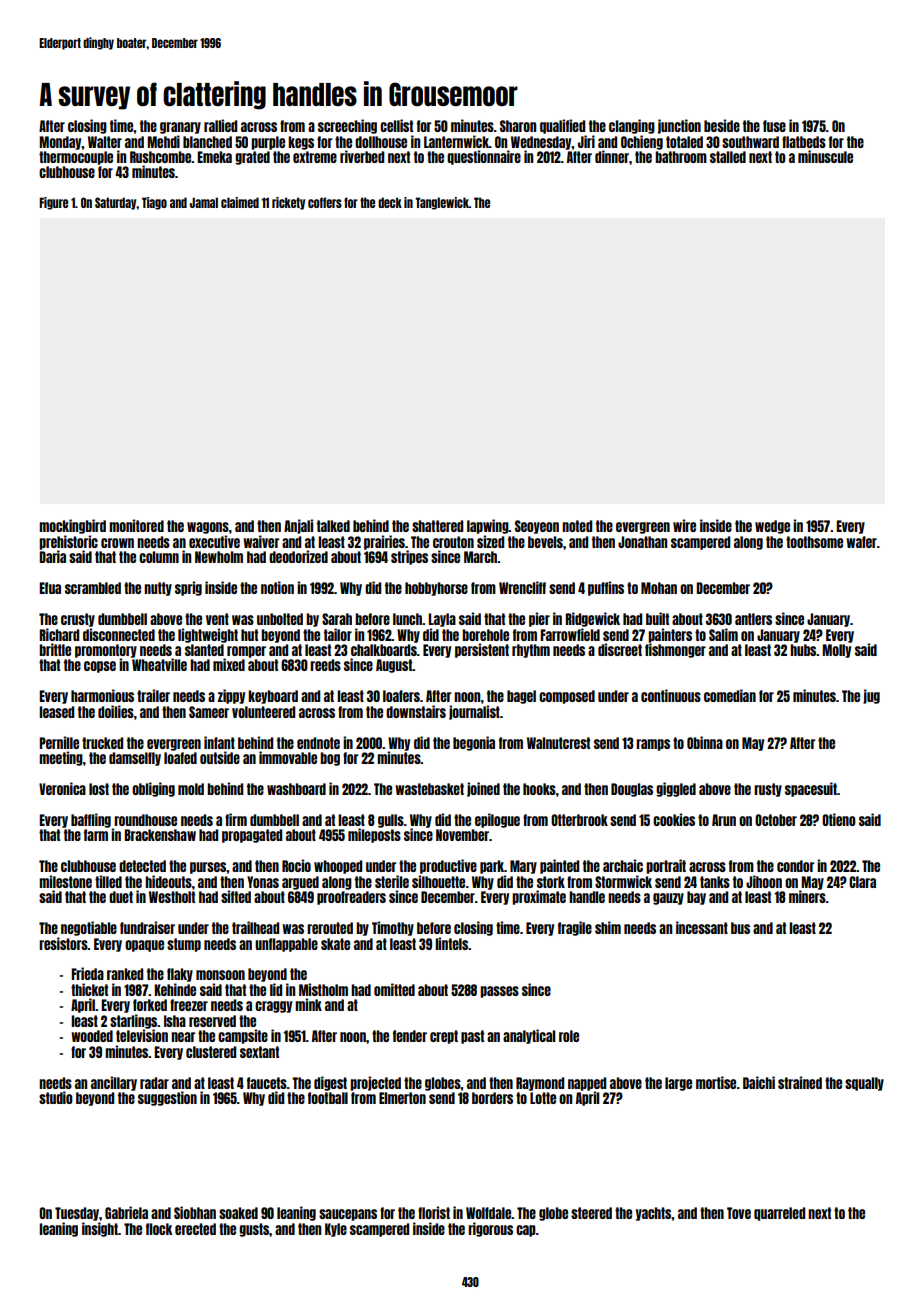 This document has height=1308, width=924. I want to click on cellist, so click(396, 125).
